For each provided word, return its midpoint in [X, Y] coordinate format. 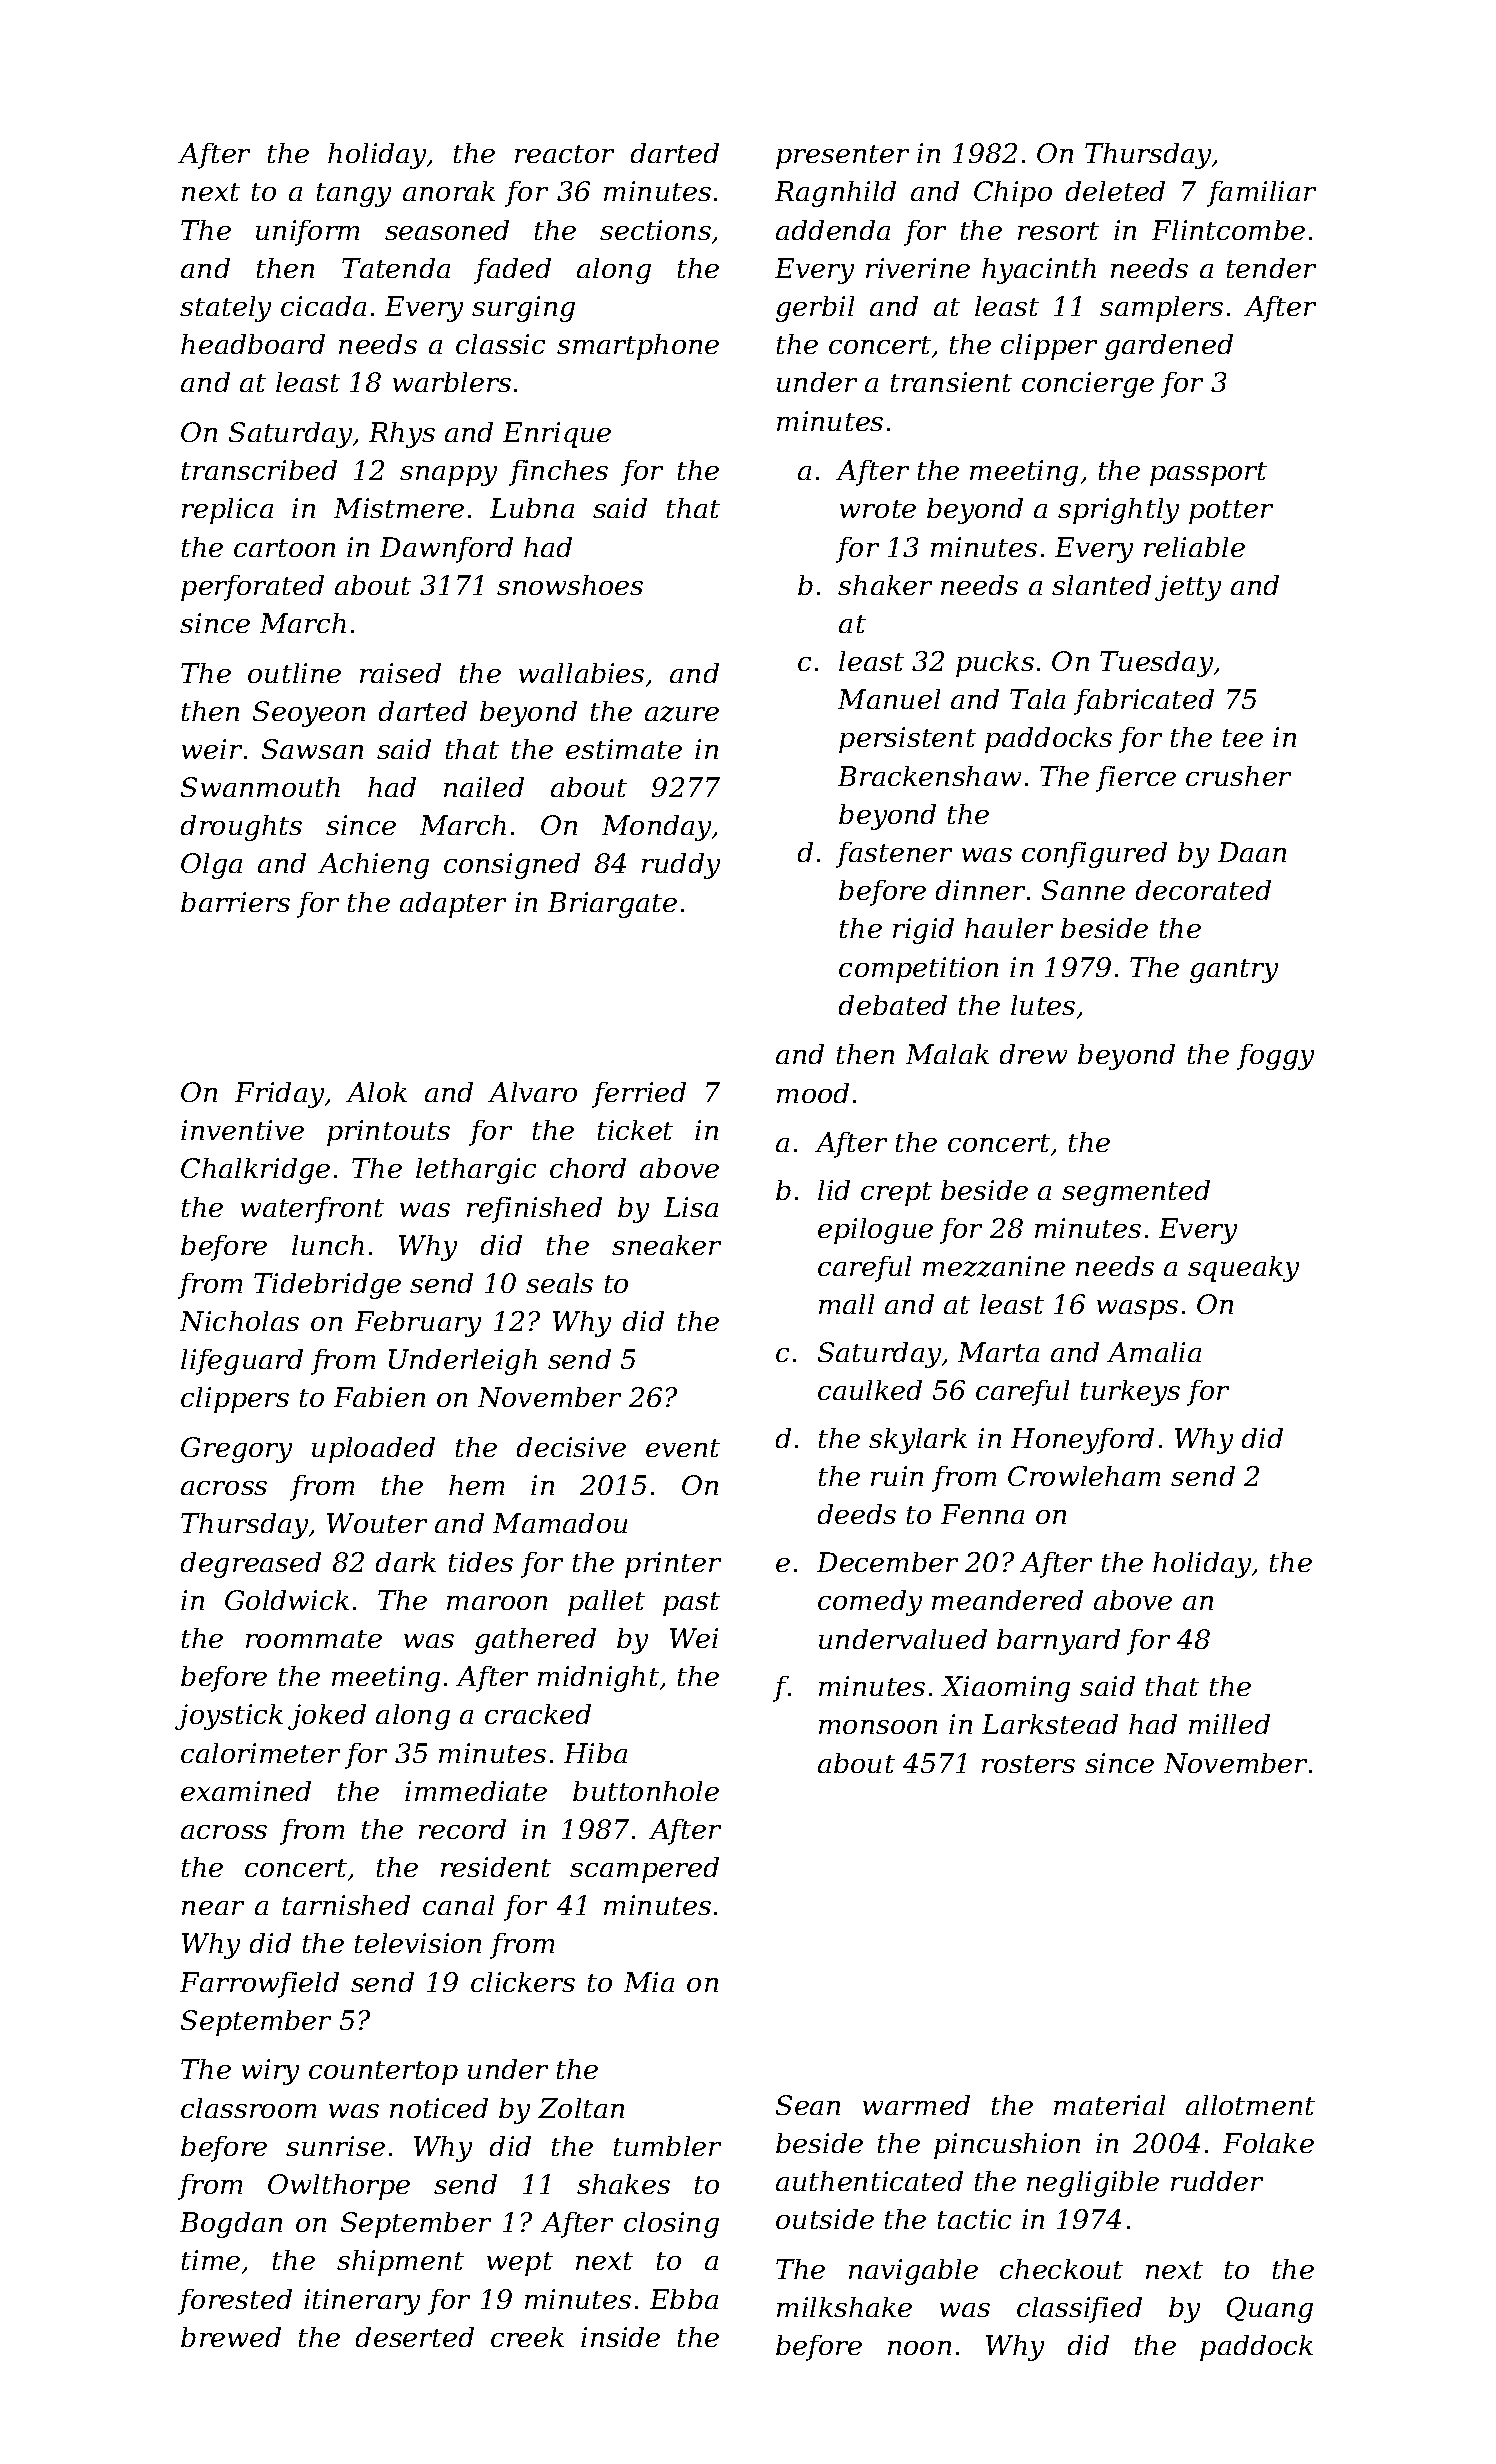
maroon [497, 1603]
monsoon [878, 1727]
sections [655, 230]
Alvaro [532, 1092]
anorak [449, 191]
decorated [1203, 890]
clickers [523, 1982]
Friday [279, 1095]
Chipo [1013, 194]
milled [1229, 1724]
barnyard [1058, 1642]
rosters [1028, 1764]
